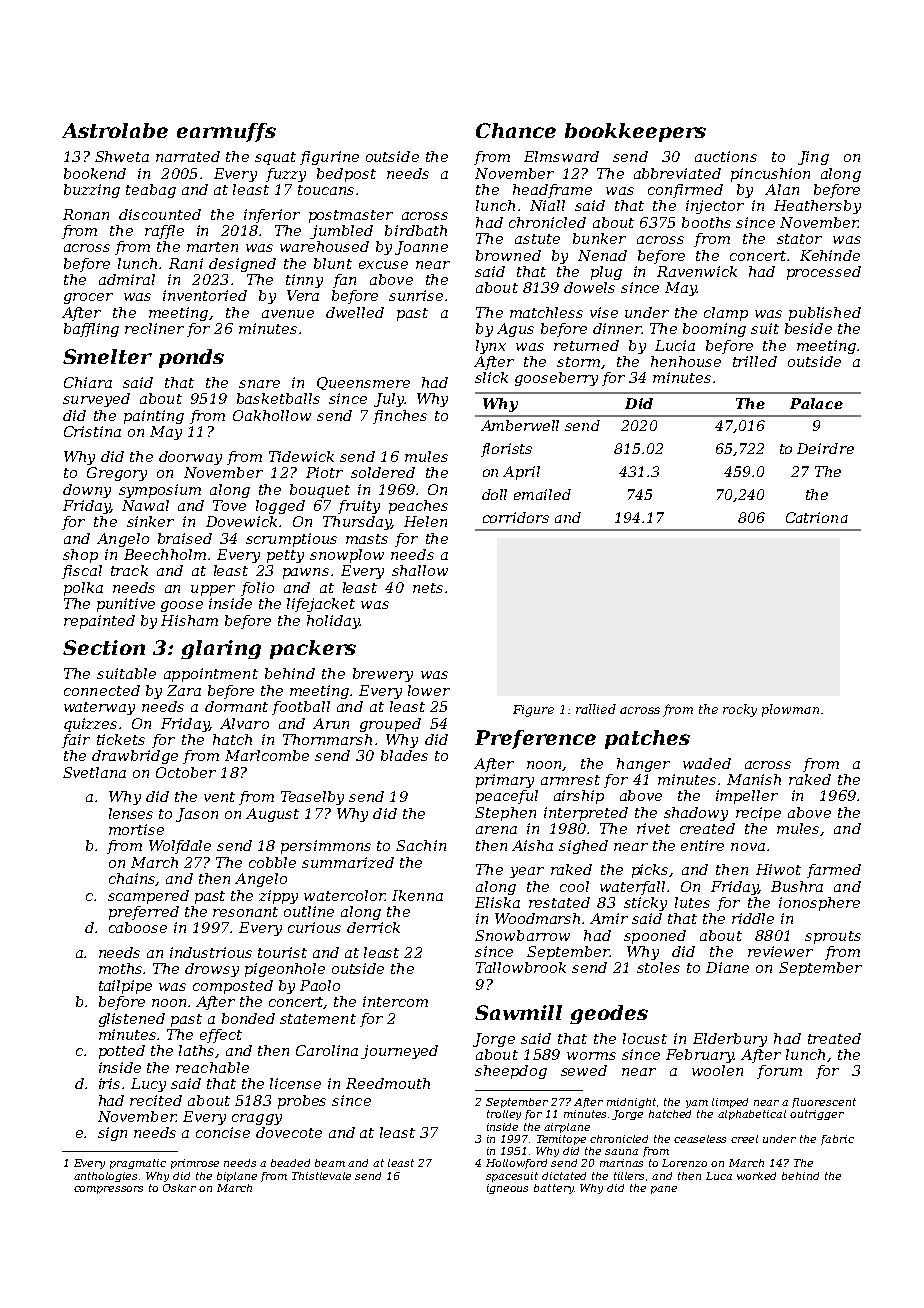 The image size is (924, 1308). I want to click on figurine, so click(329, 158).
